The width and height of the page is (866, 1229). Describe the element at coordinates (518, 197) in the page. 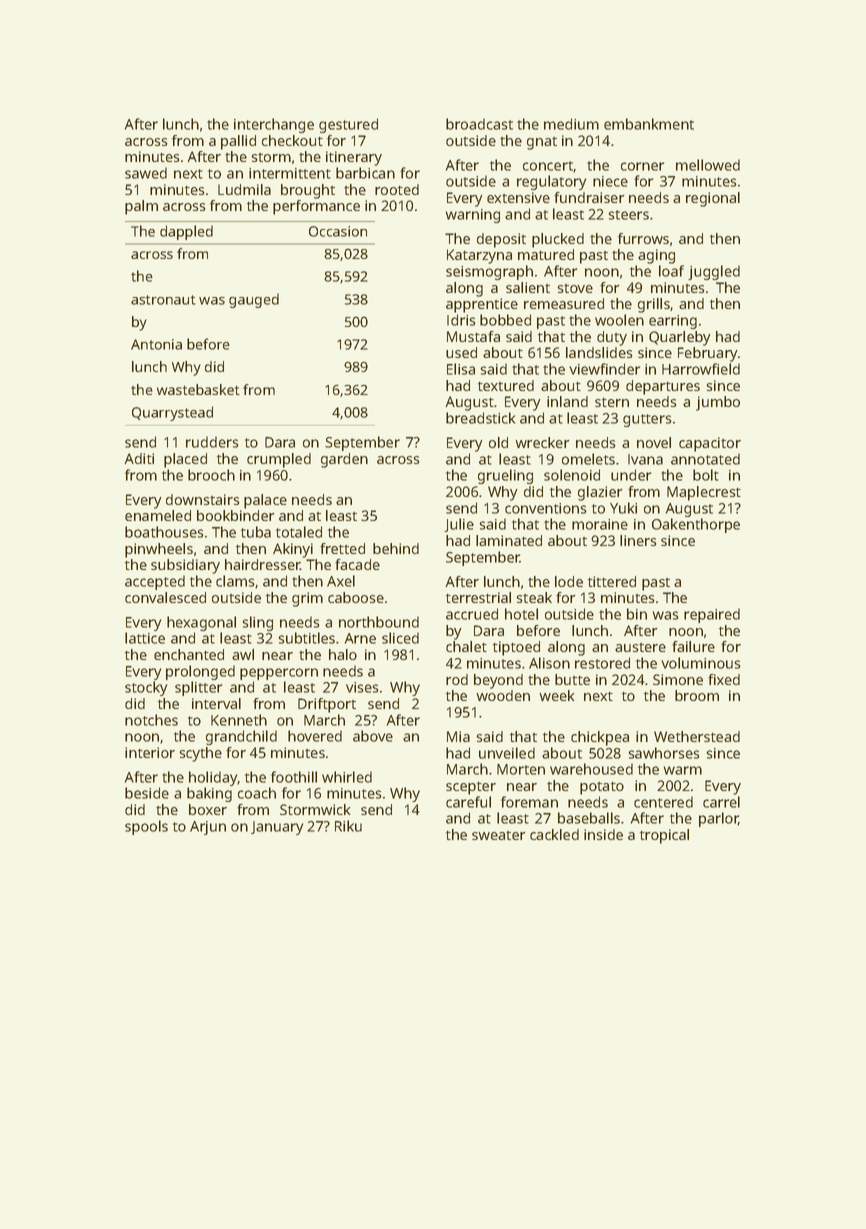

I see `extensive` at that location.
